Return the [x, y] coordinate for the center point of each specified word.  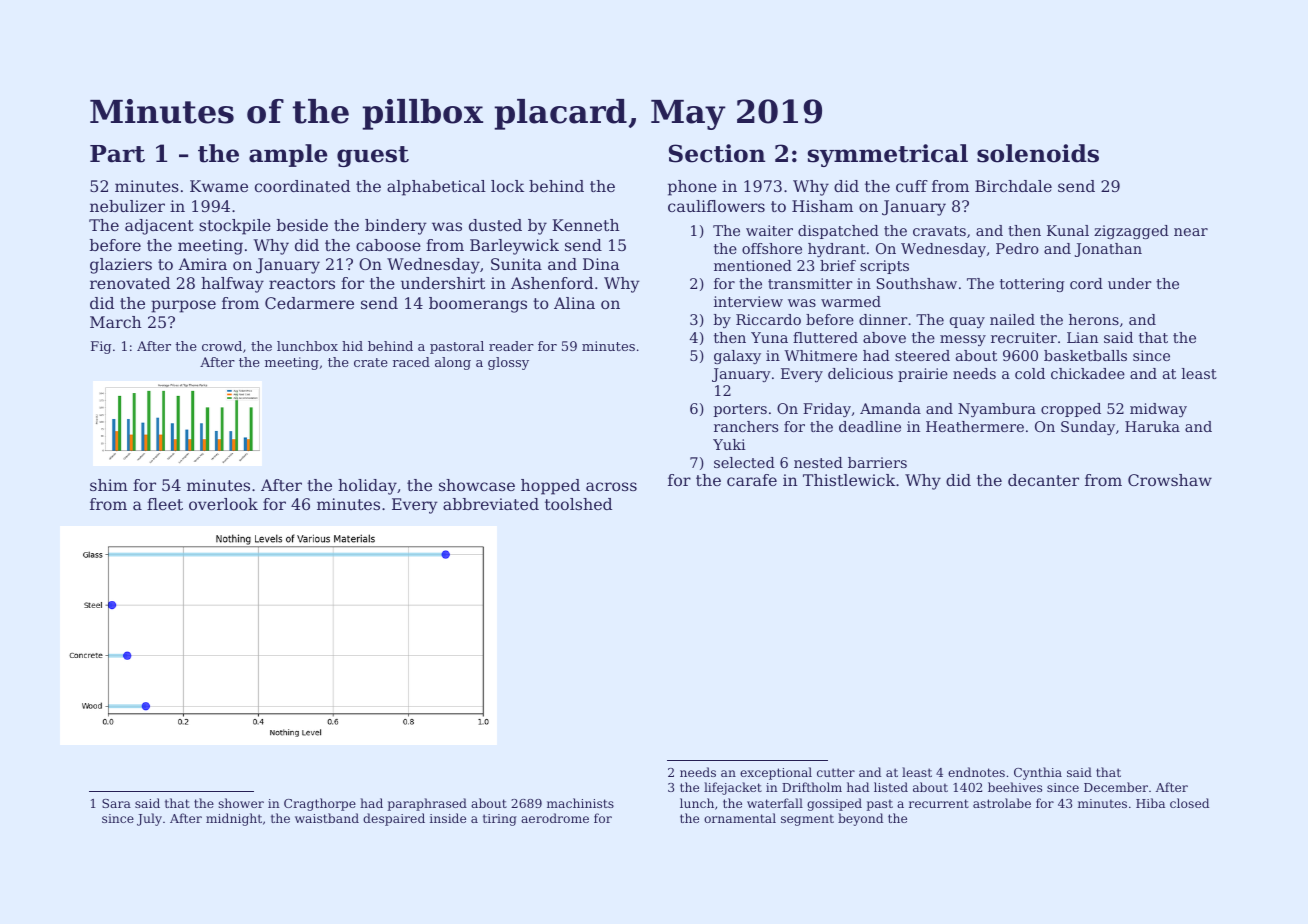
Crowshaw [1170, 480]
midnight [234, 819]
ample [288, 155]
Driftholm [812, 787]
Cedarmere [309, 303]
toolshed [578, 504]
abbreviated [491, 504]
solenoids [1038, 153]
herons [1094, 319]
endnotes [976, 772]
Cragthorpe [320, 804]
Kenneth [586, 225]
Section [717, 153]
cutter [836, 772]
